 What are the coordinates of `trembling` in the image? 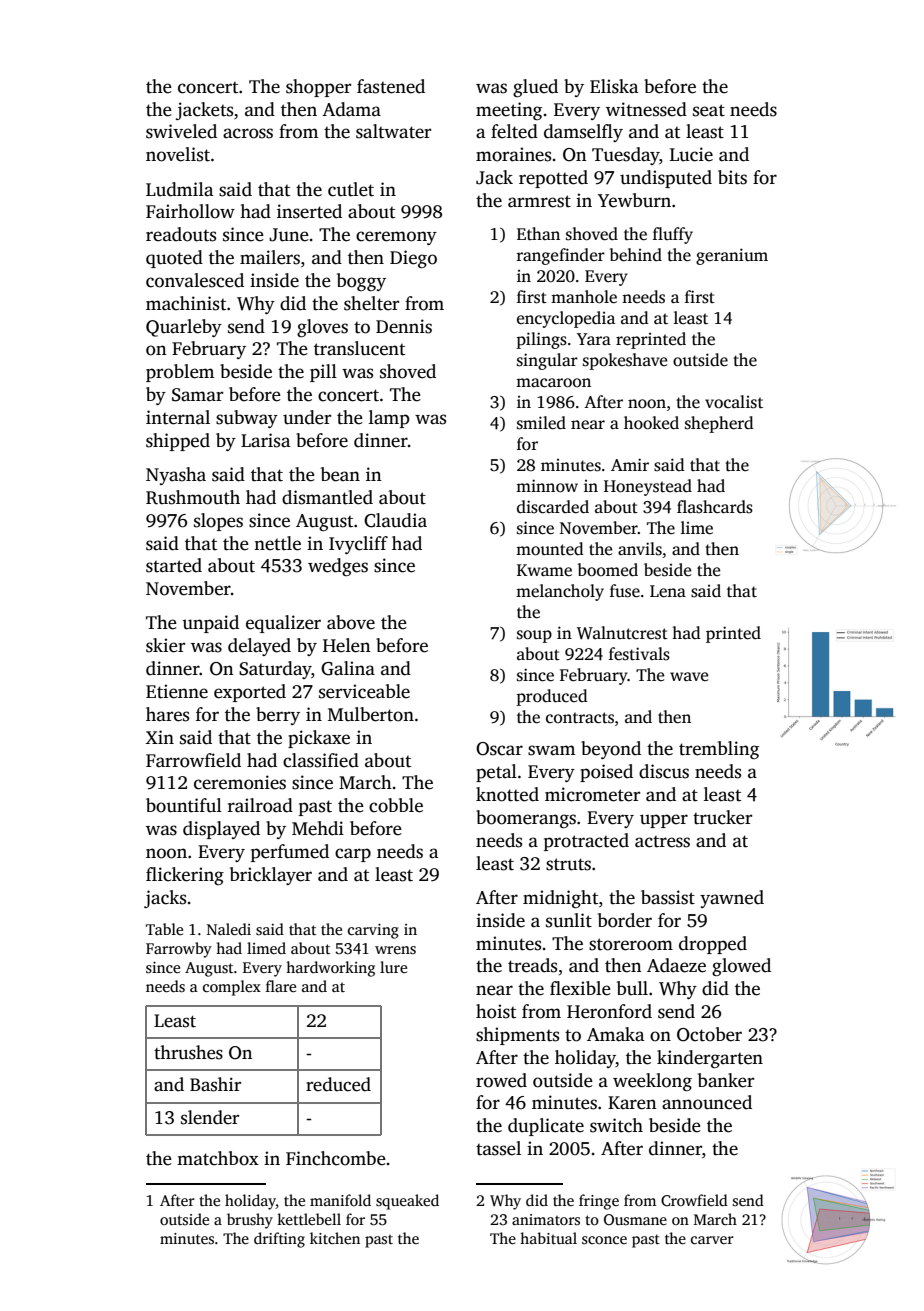 It's located at (719, 750).
